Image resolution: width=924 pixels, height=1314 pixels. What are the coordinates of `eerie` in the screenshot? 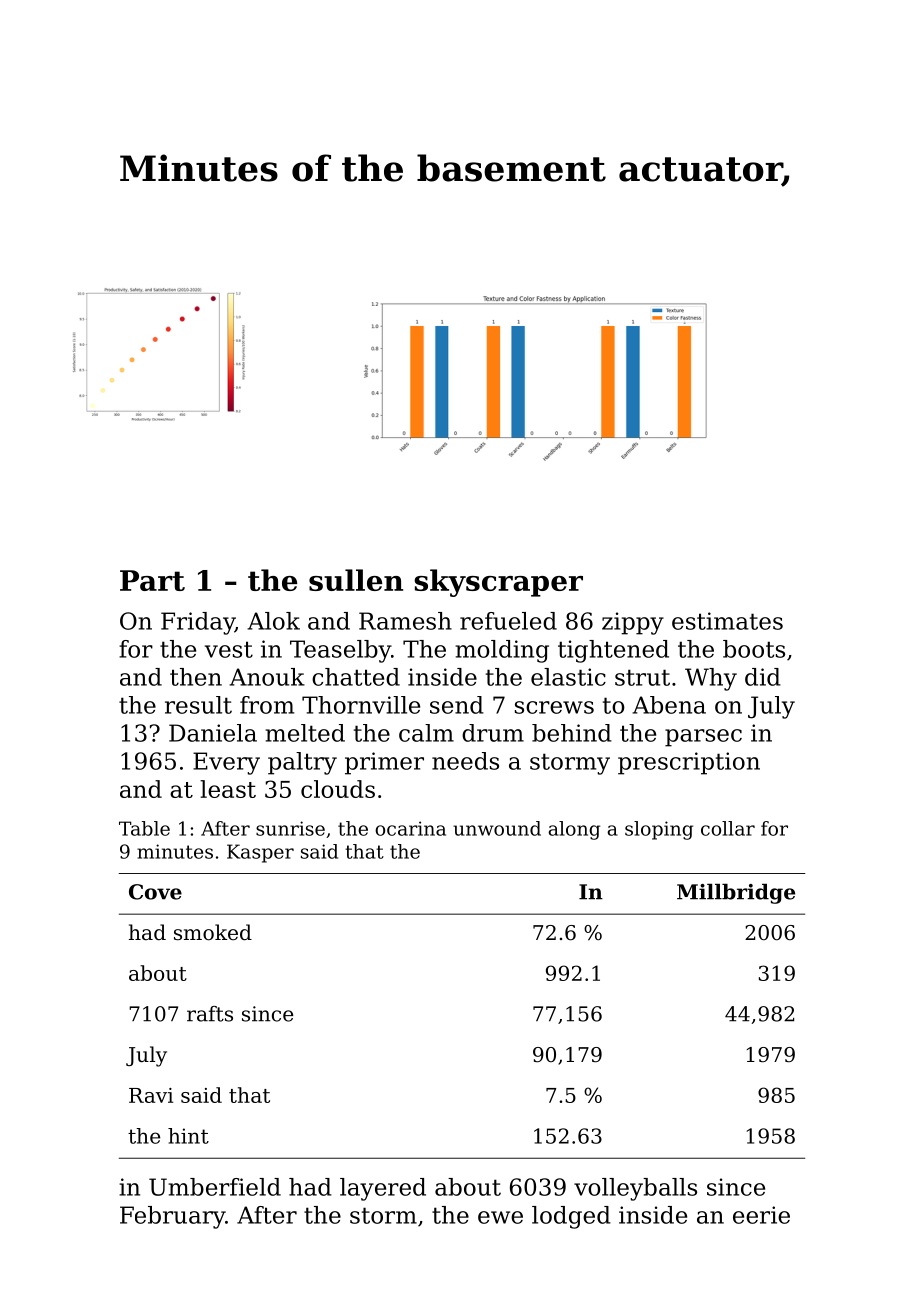 It's located at (761, 1215).
